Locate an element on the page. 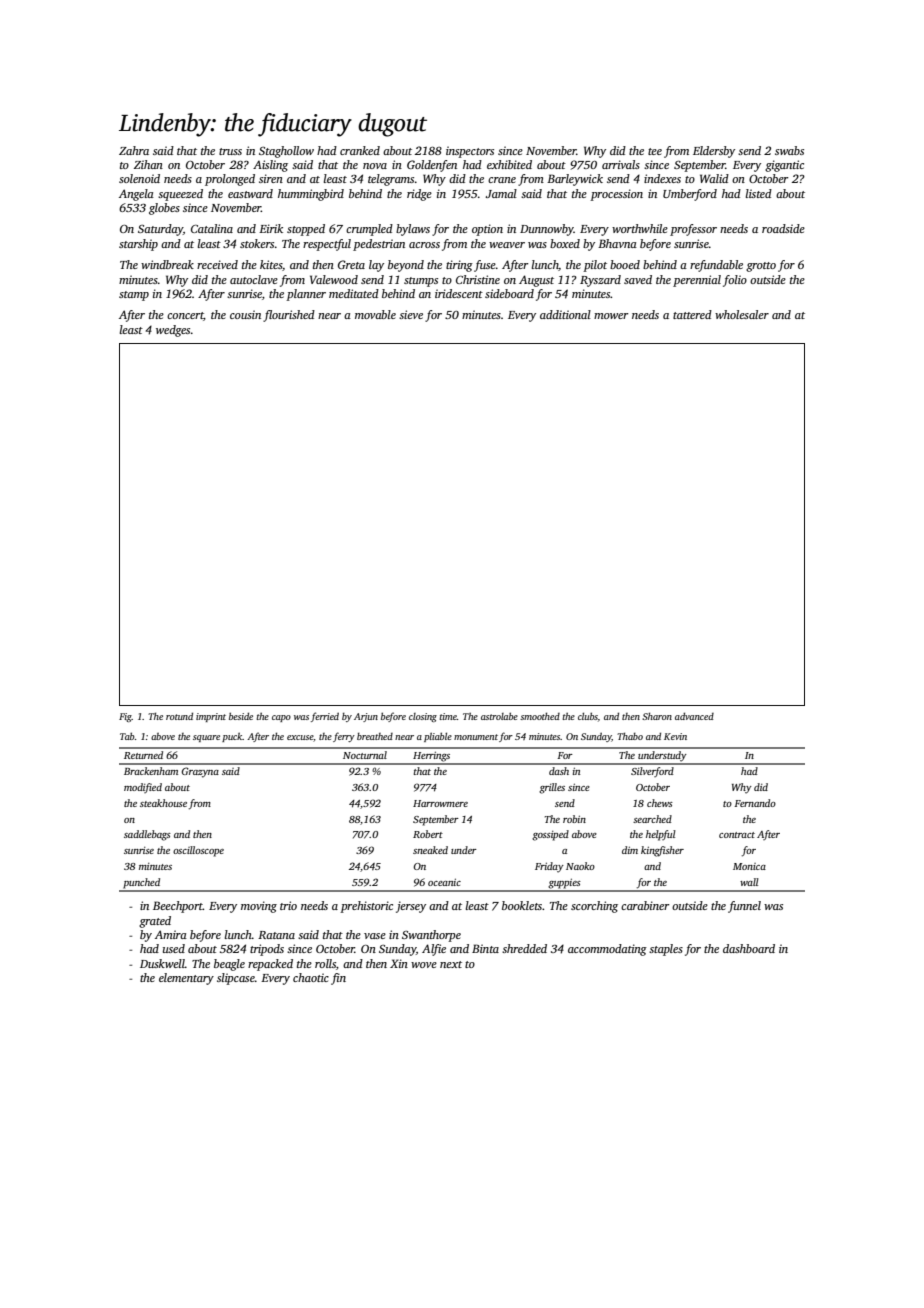 The width and height of the page is (924, 1308). moving is located at coordinates (259, 907).
